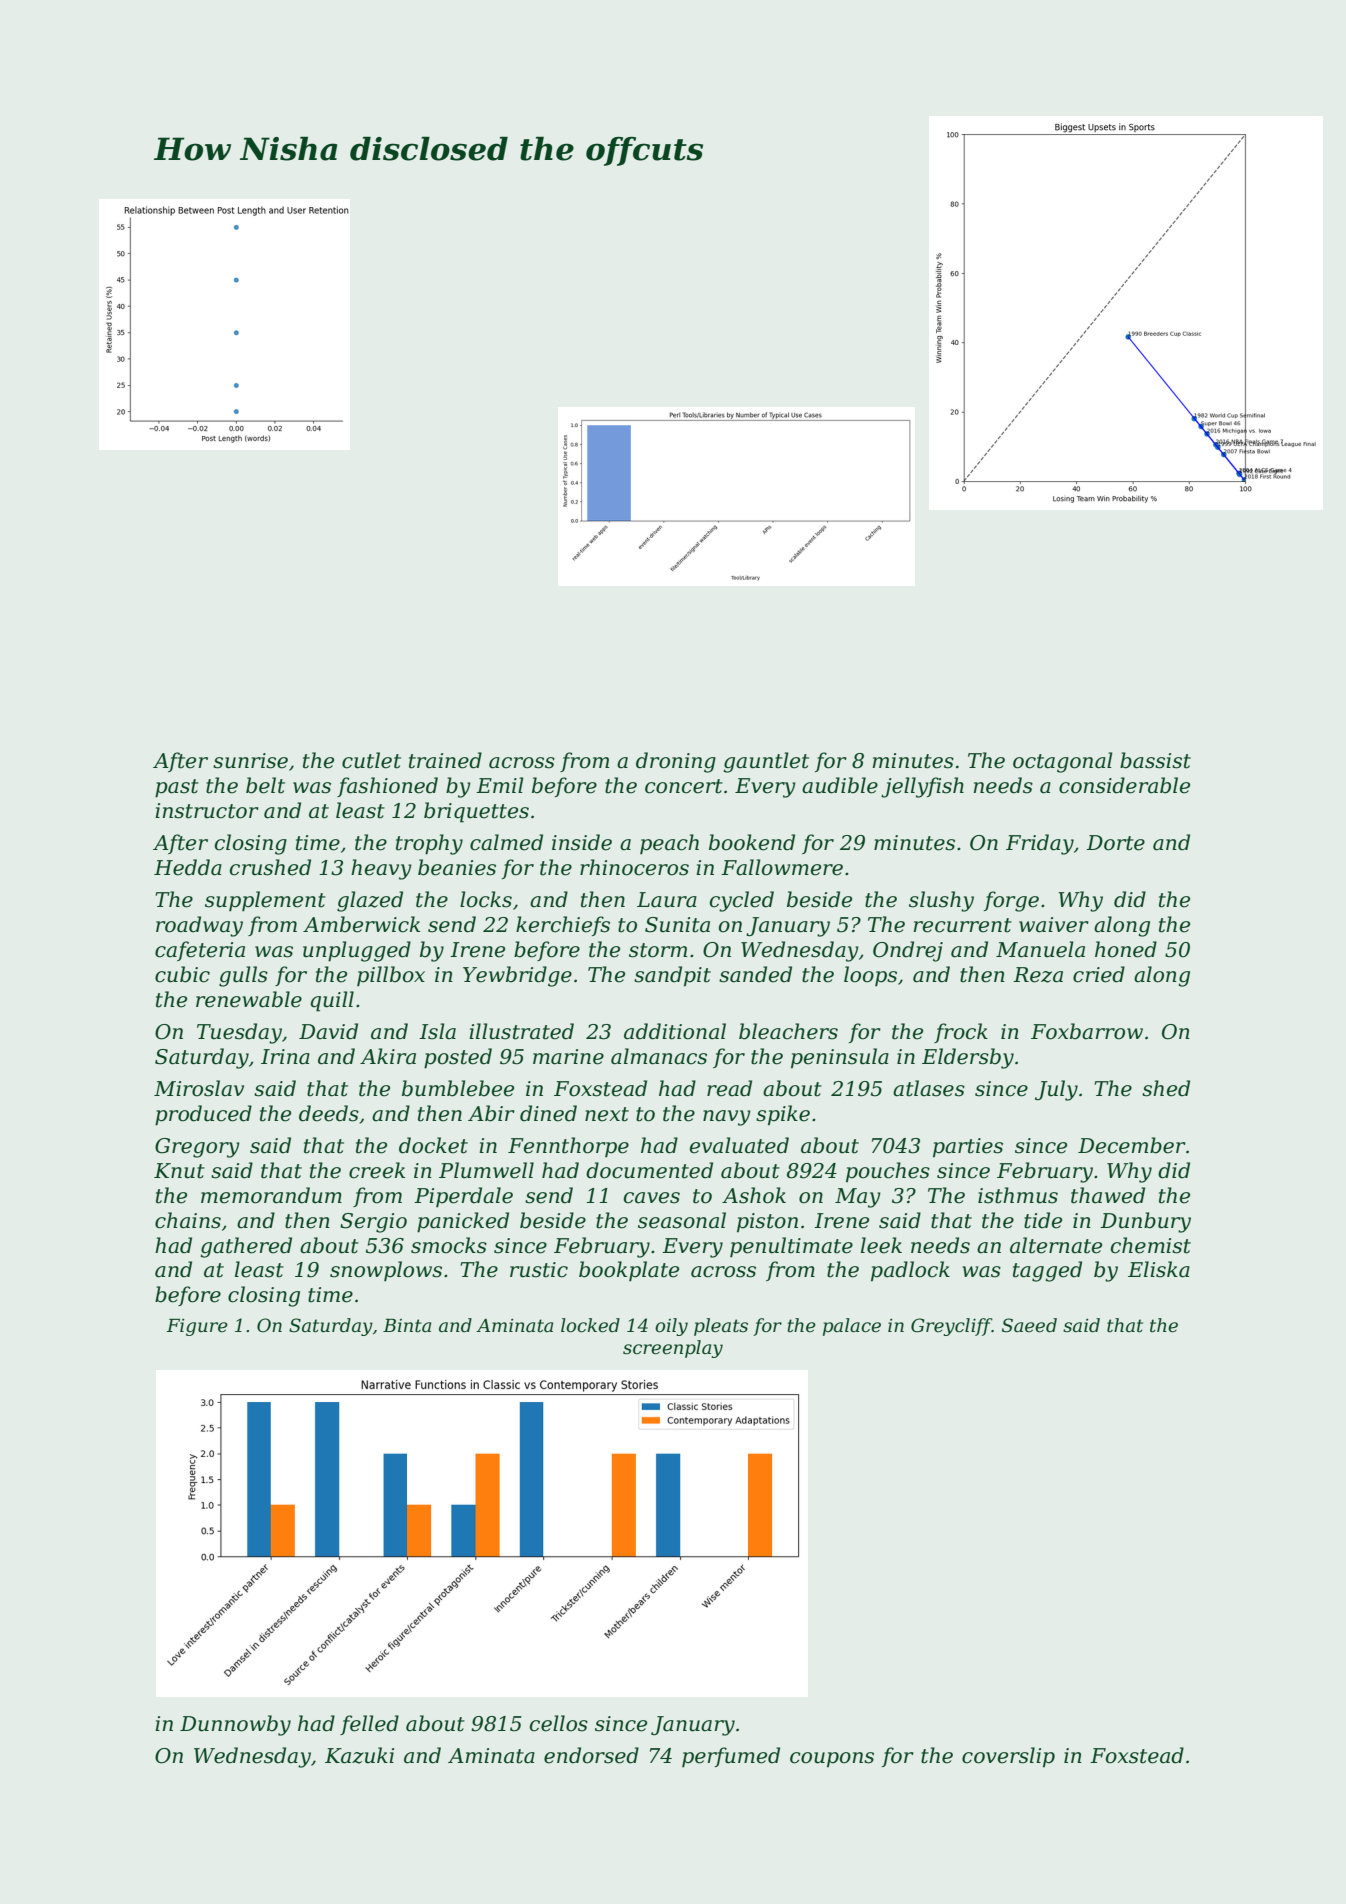 The image size is (1346, 1904). Describe the element at coordinates (361, 924) in the image. I see `Amberwick` at that location.
